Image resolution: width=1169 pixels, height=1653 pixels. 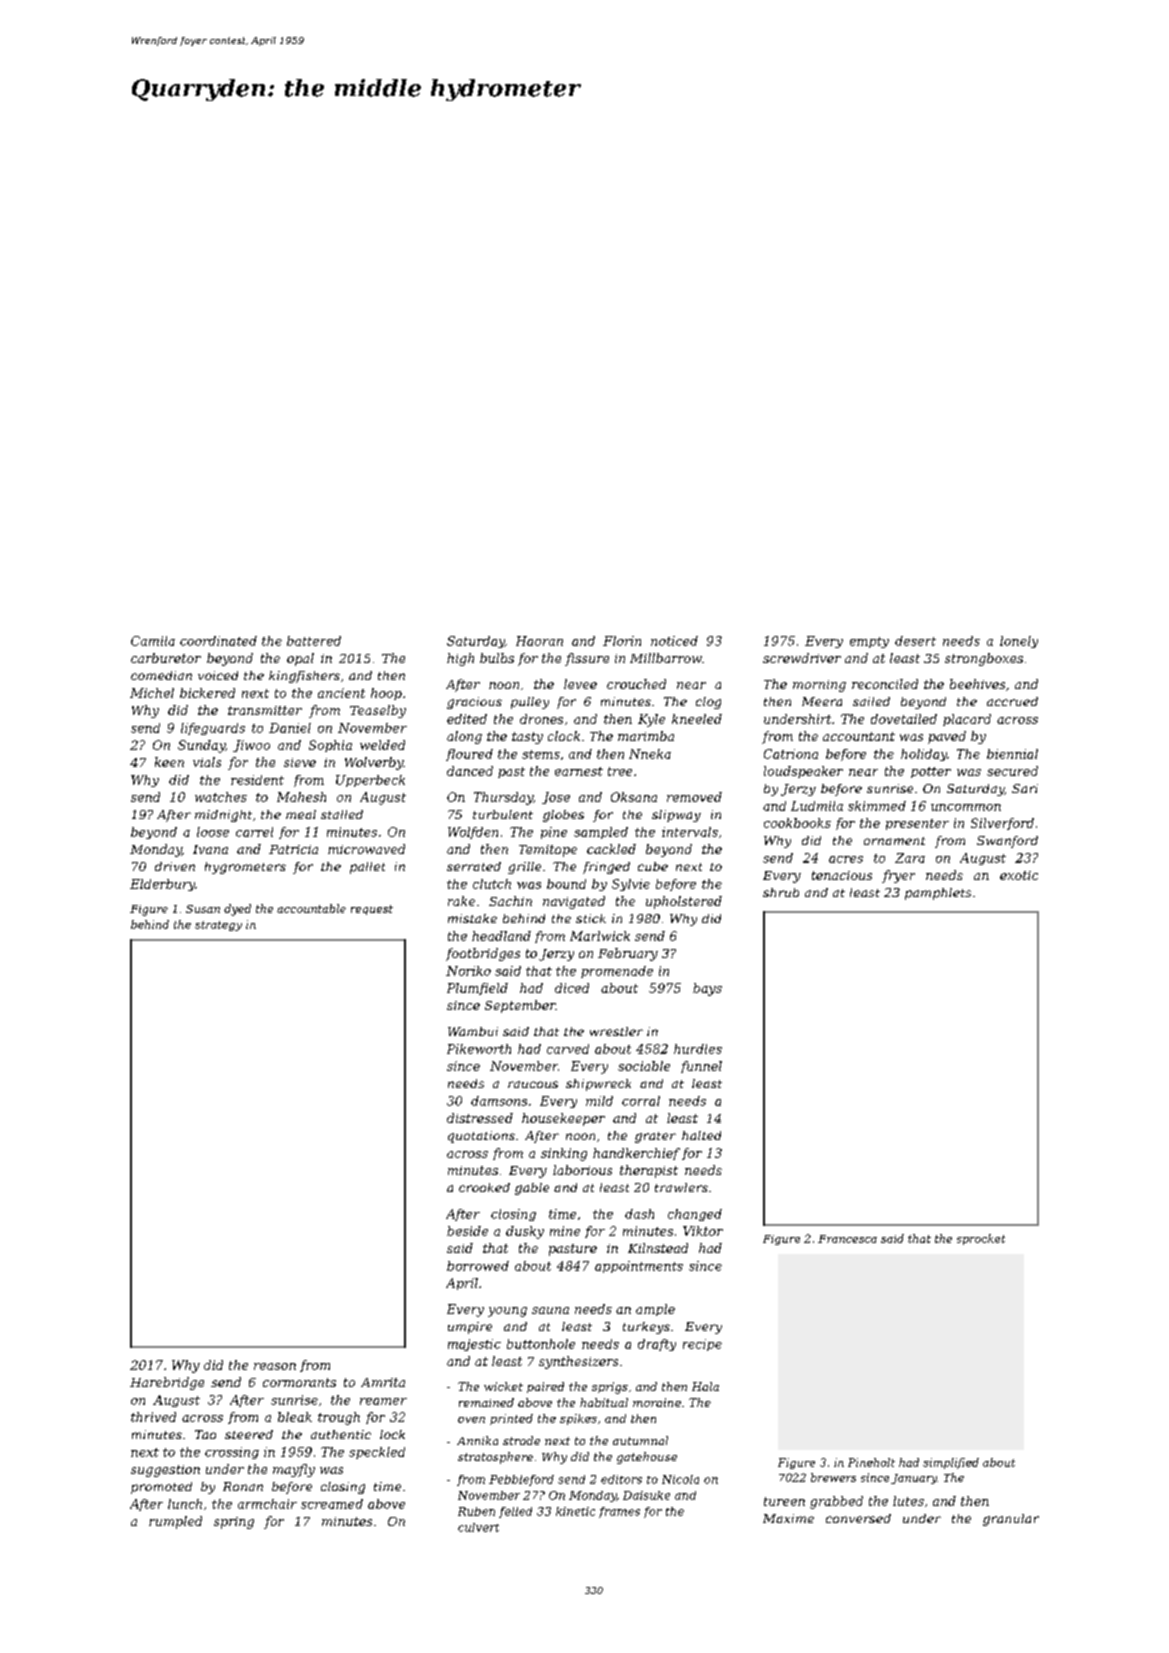 I want to click on cackled, so click(x=611, y=849).
